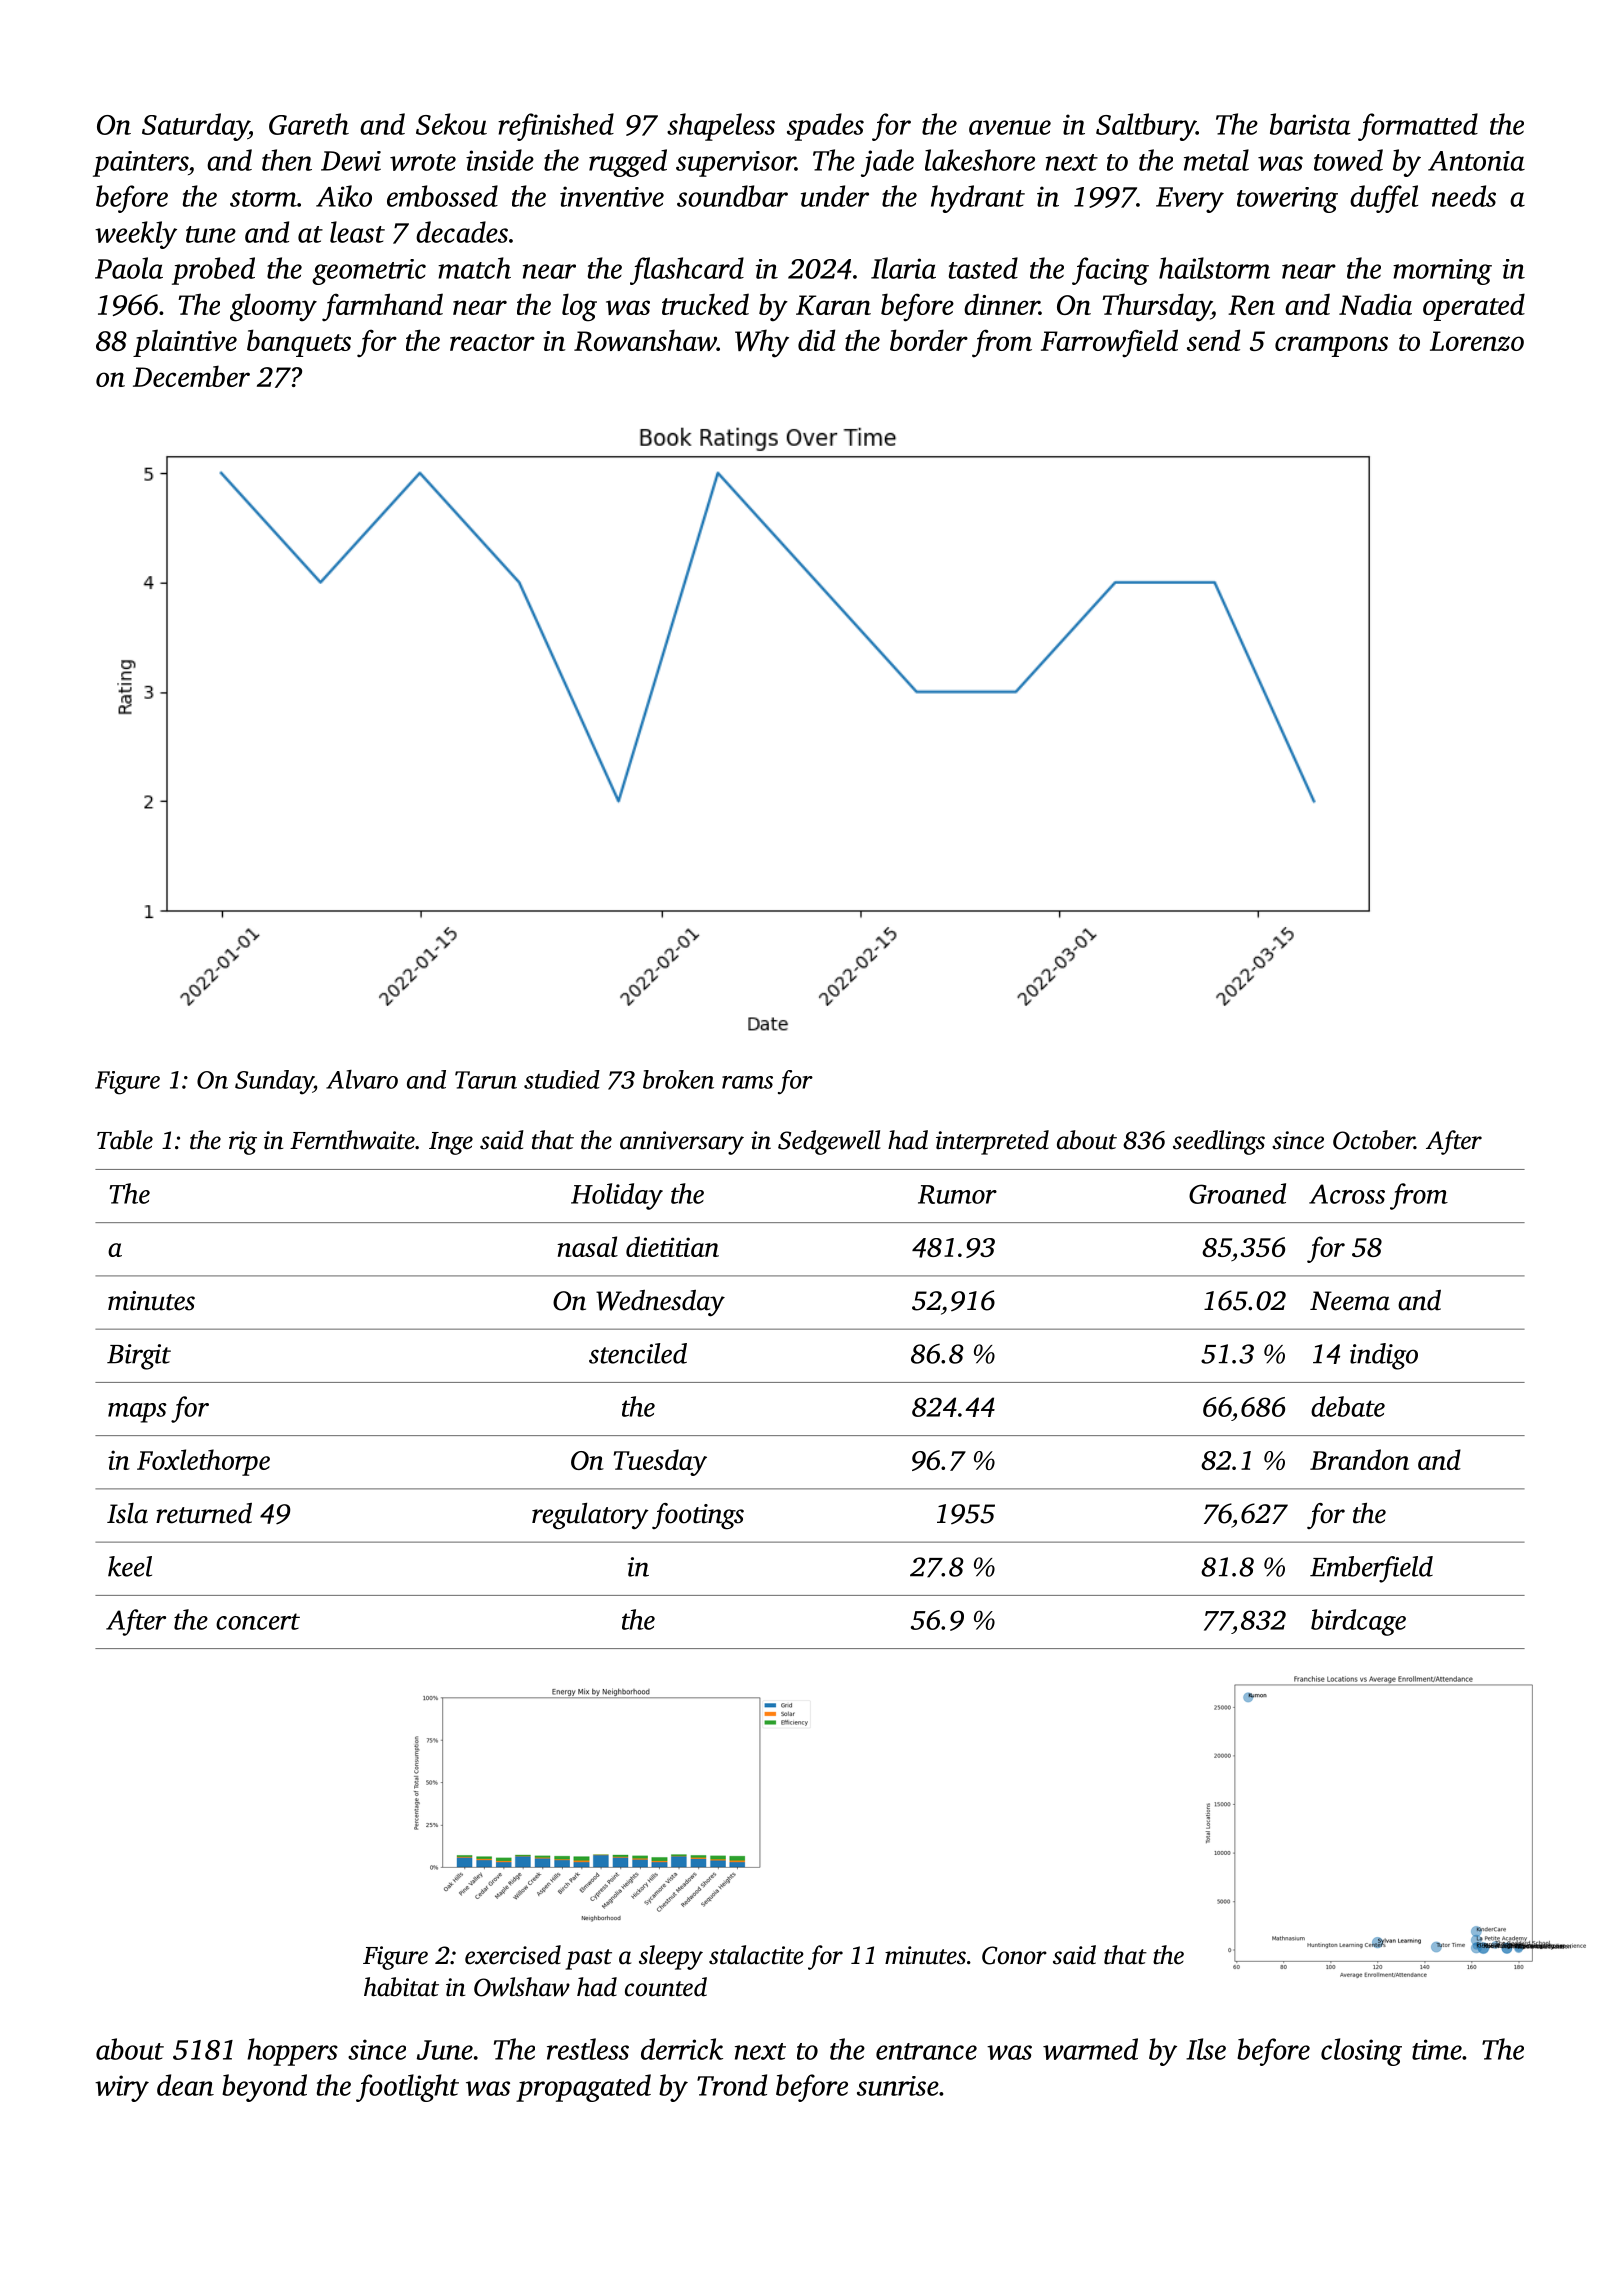 The image size is (1620, 2292). Describe the element at coordinates (258, 1621) in the screenshot. I see `concert` at that location.
